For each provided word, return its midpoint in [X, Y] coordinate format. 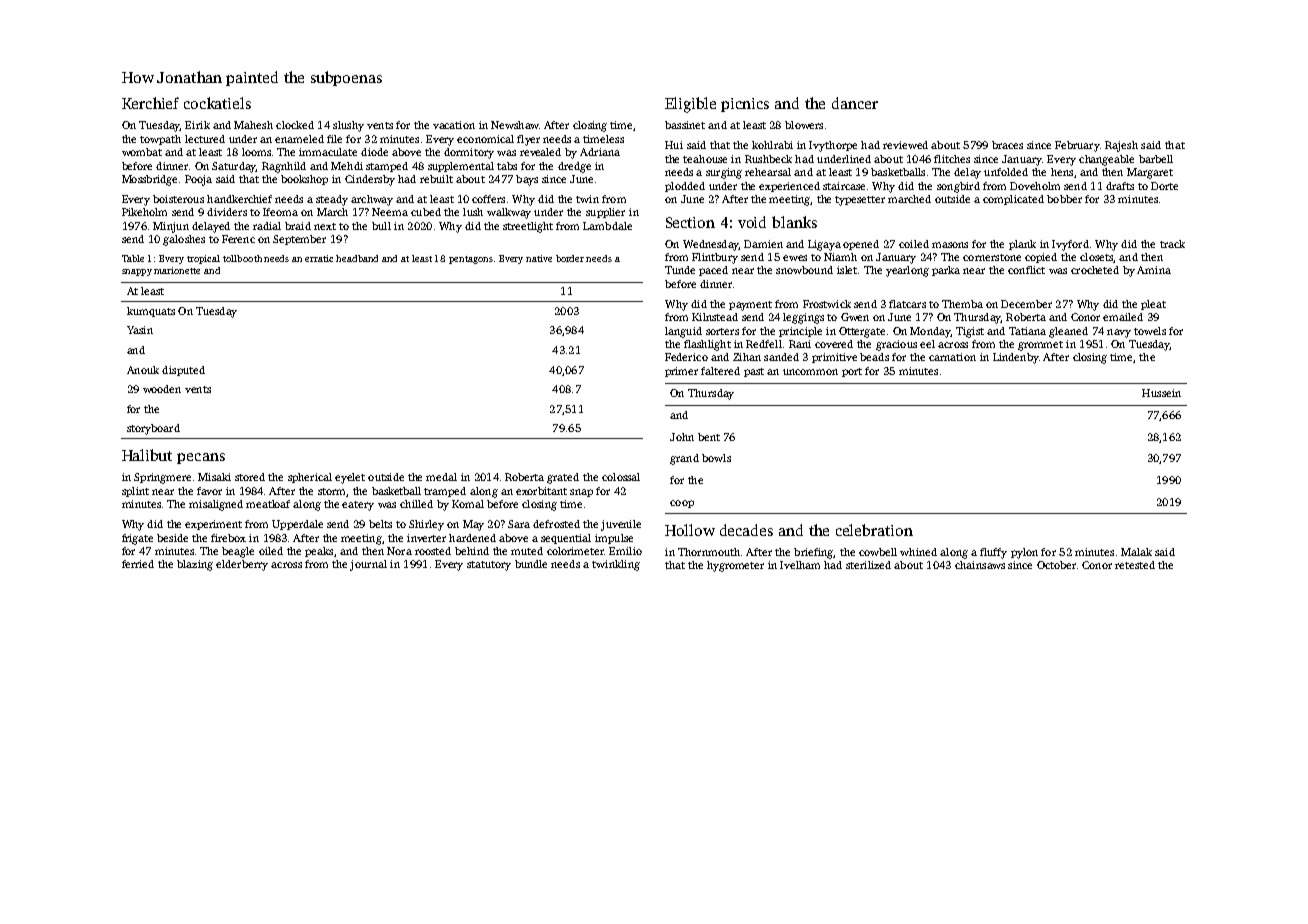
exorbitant [541, 491]
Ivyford [1070, 245]
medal [441, 477]
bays [527, 180]
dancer [855, 103]
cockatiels [217, 103]
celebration [874, 530]
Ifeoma [280, 212]
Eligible [690, 105]
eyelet [350, 478]
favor [209, 491]
